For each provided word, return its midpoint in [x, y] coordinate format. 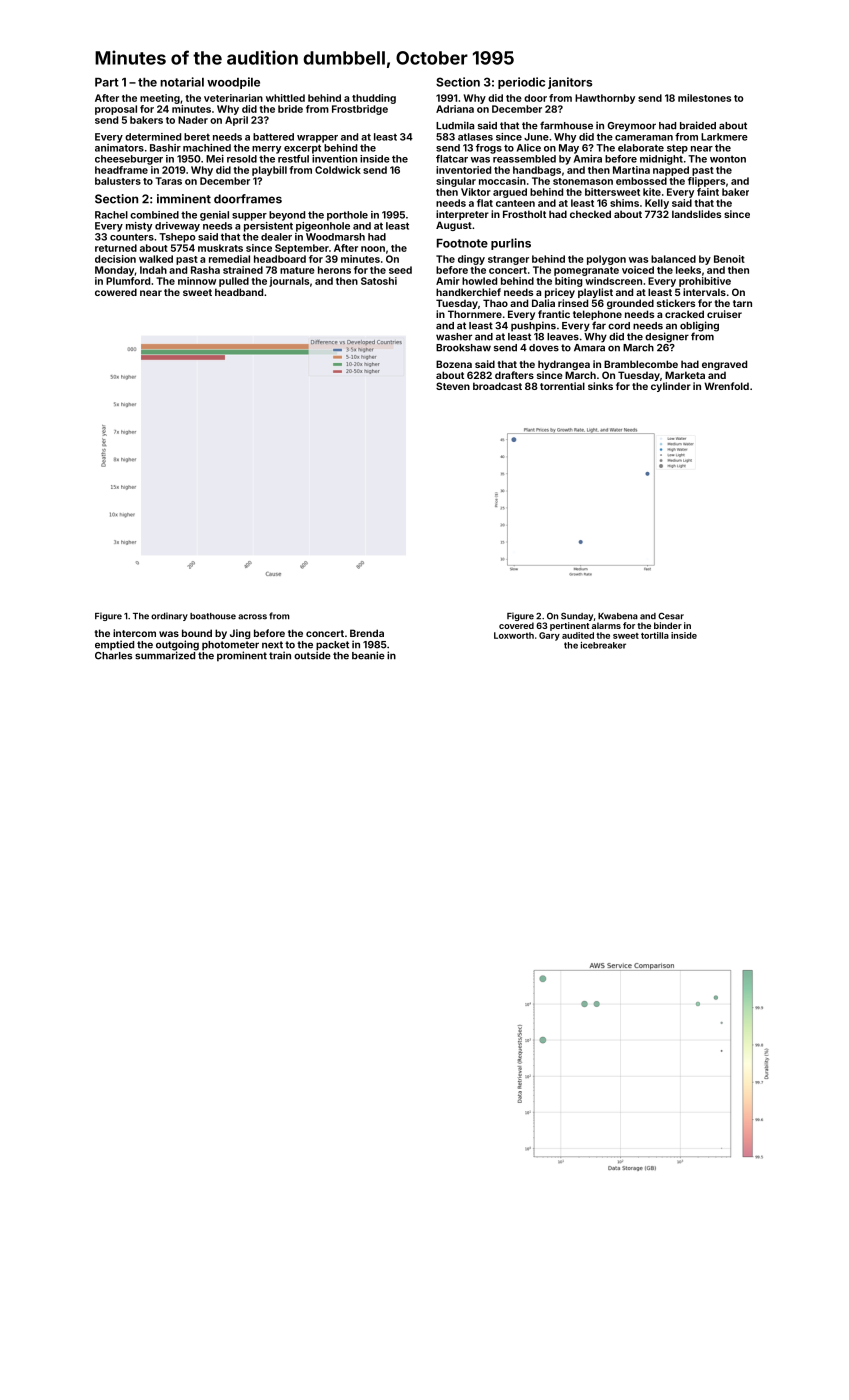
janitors [570, 83]
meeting [160, 99]
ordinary [169, 616]
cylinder [671, 387]
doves [544, 348]
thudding [374, 99]
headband [239, 292]
